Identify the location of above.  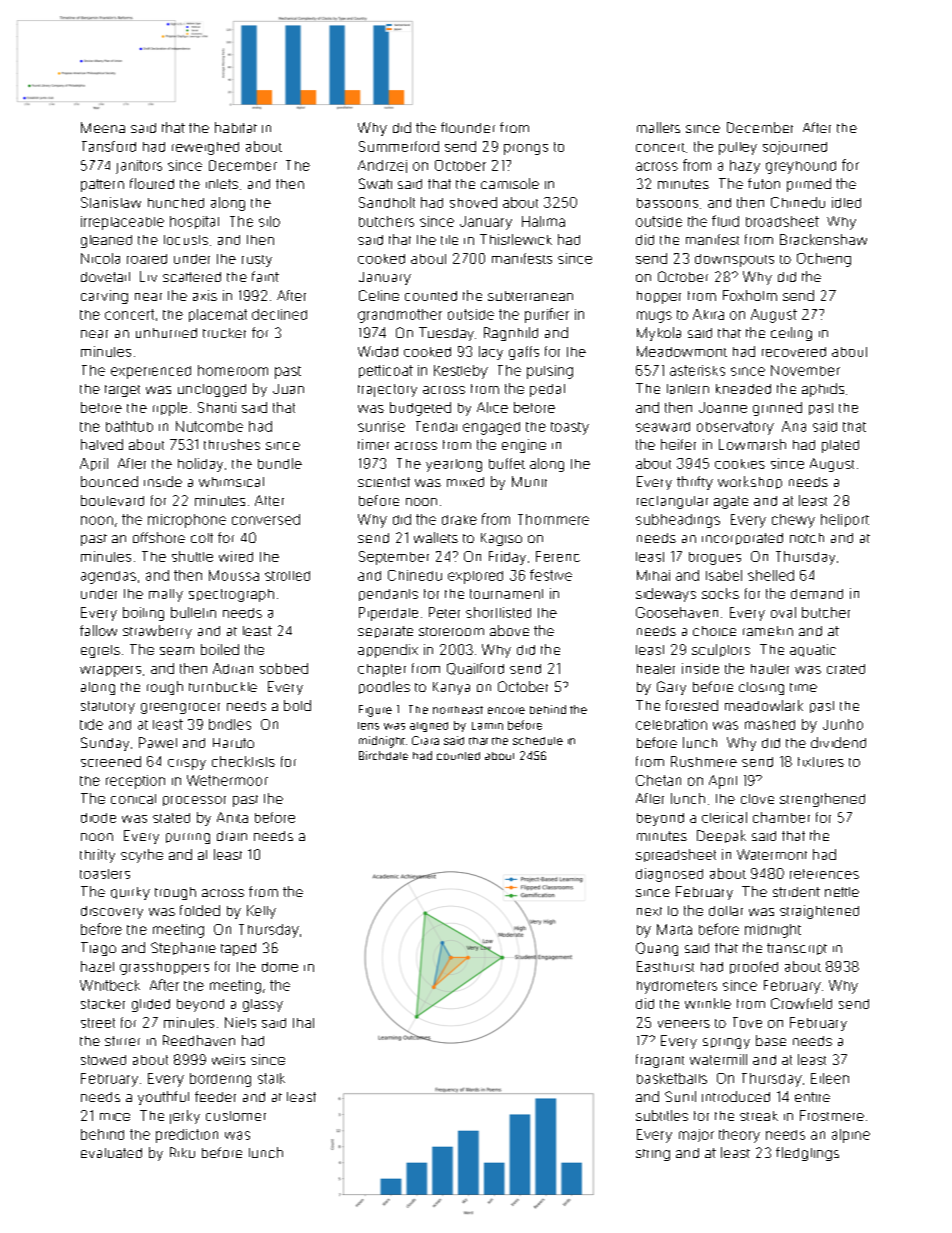
(509, 630).
